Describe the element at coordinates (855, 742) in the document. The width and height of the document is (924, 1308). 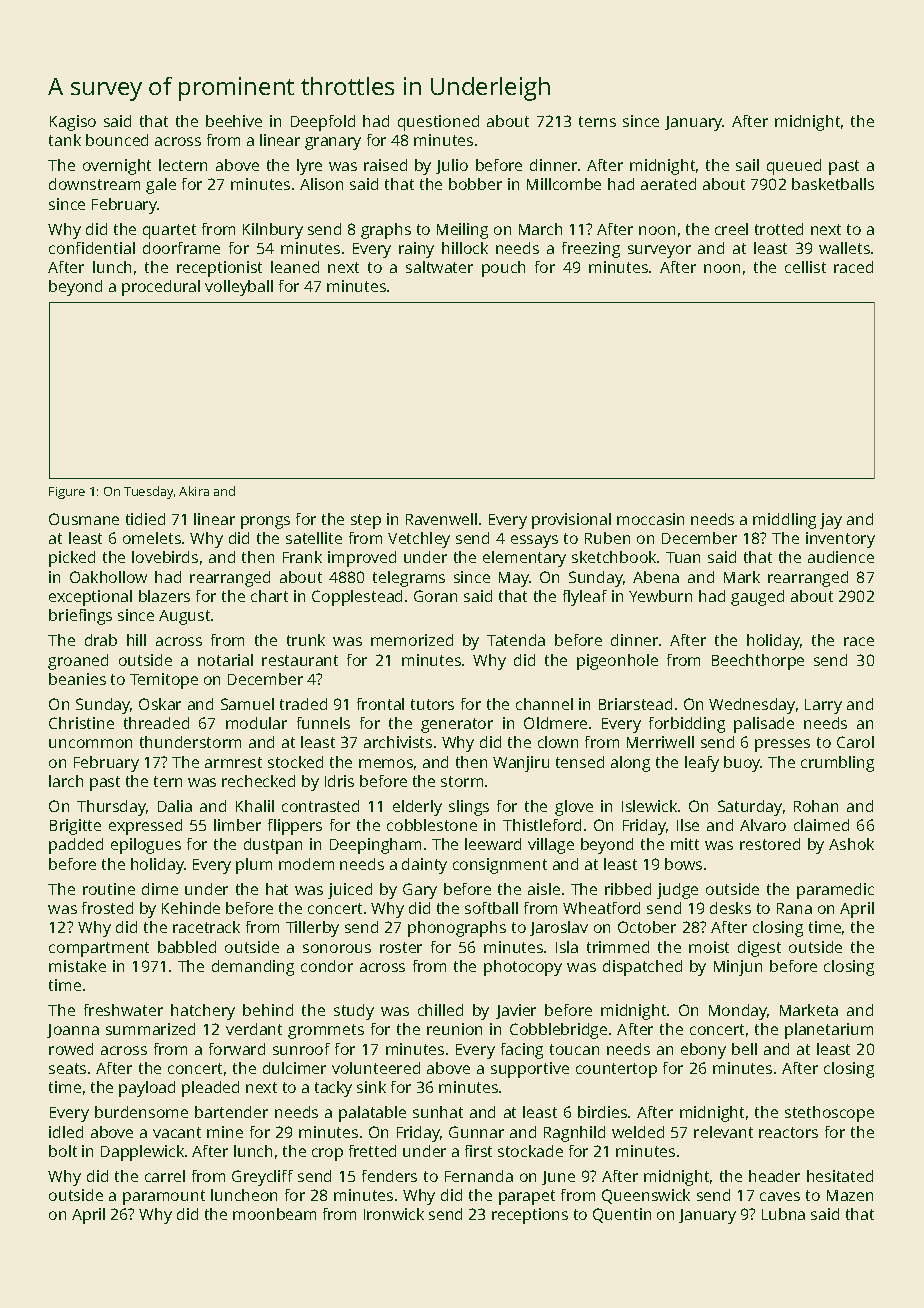
I see `Carol` at that location.
